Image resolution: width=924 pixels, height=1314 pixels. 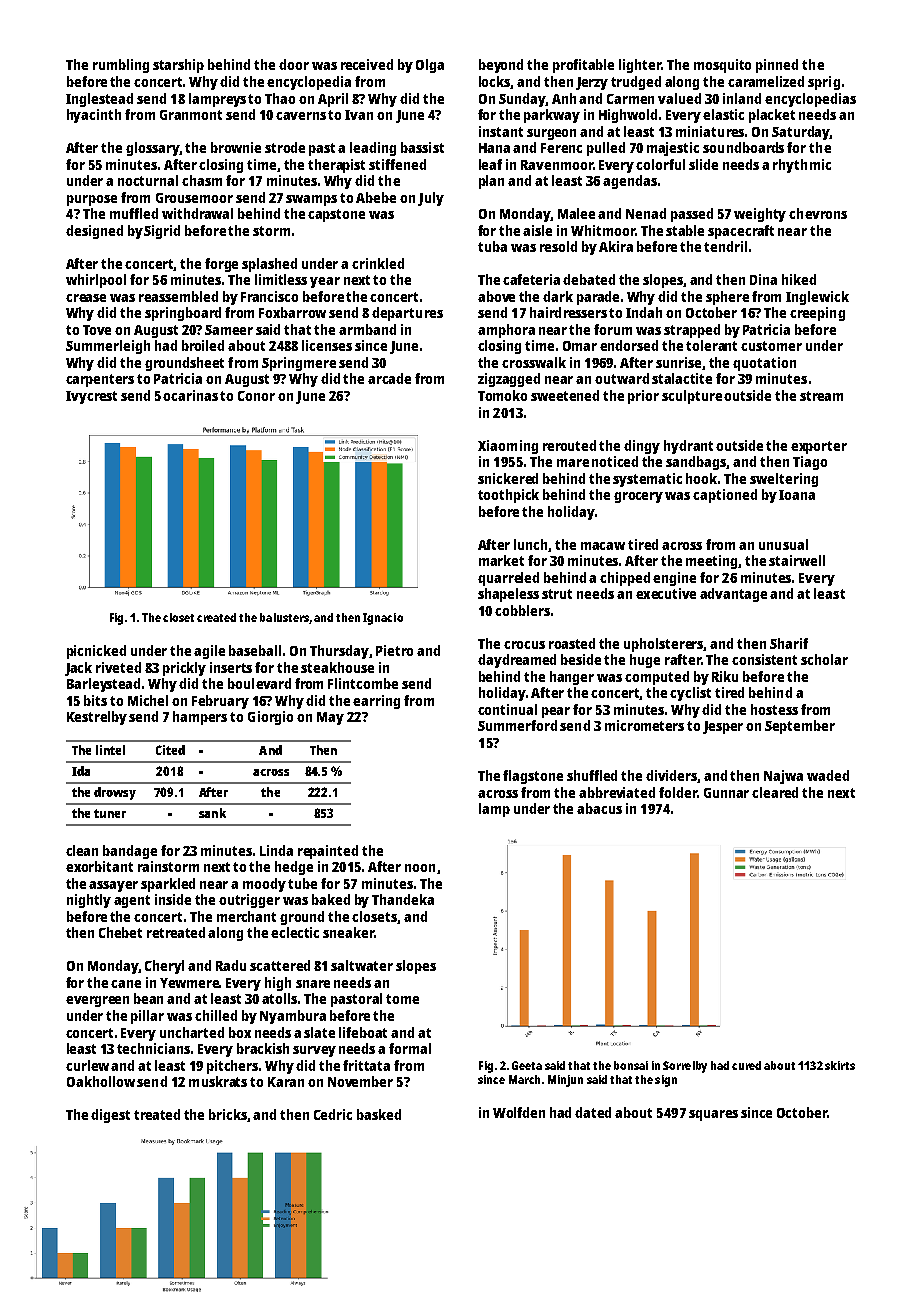 What do you see at coordinates (531, 545) in the page?
I see `lunch` at bounding box center [531, 545].
